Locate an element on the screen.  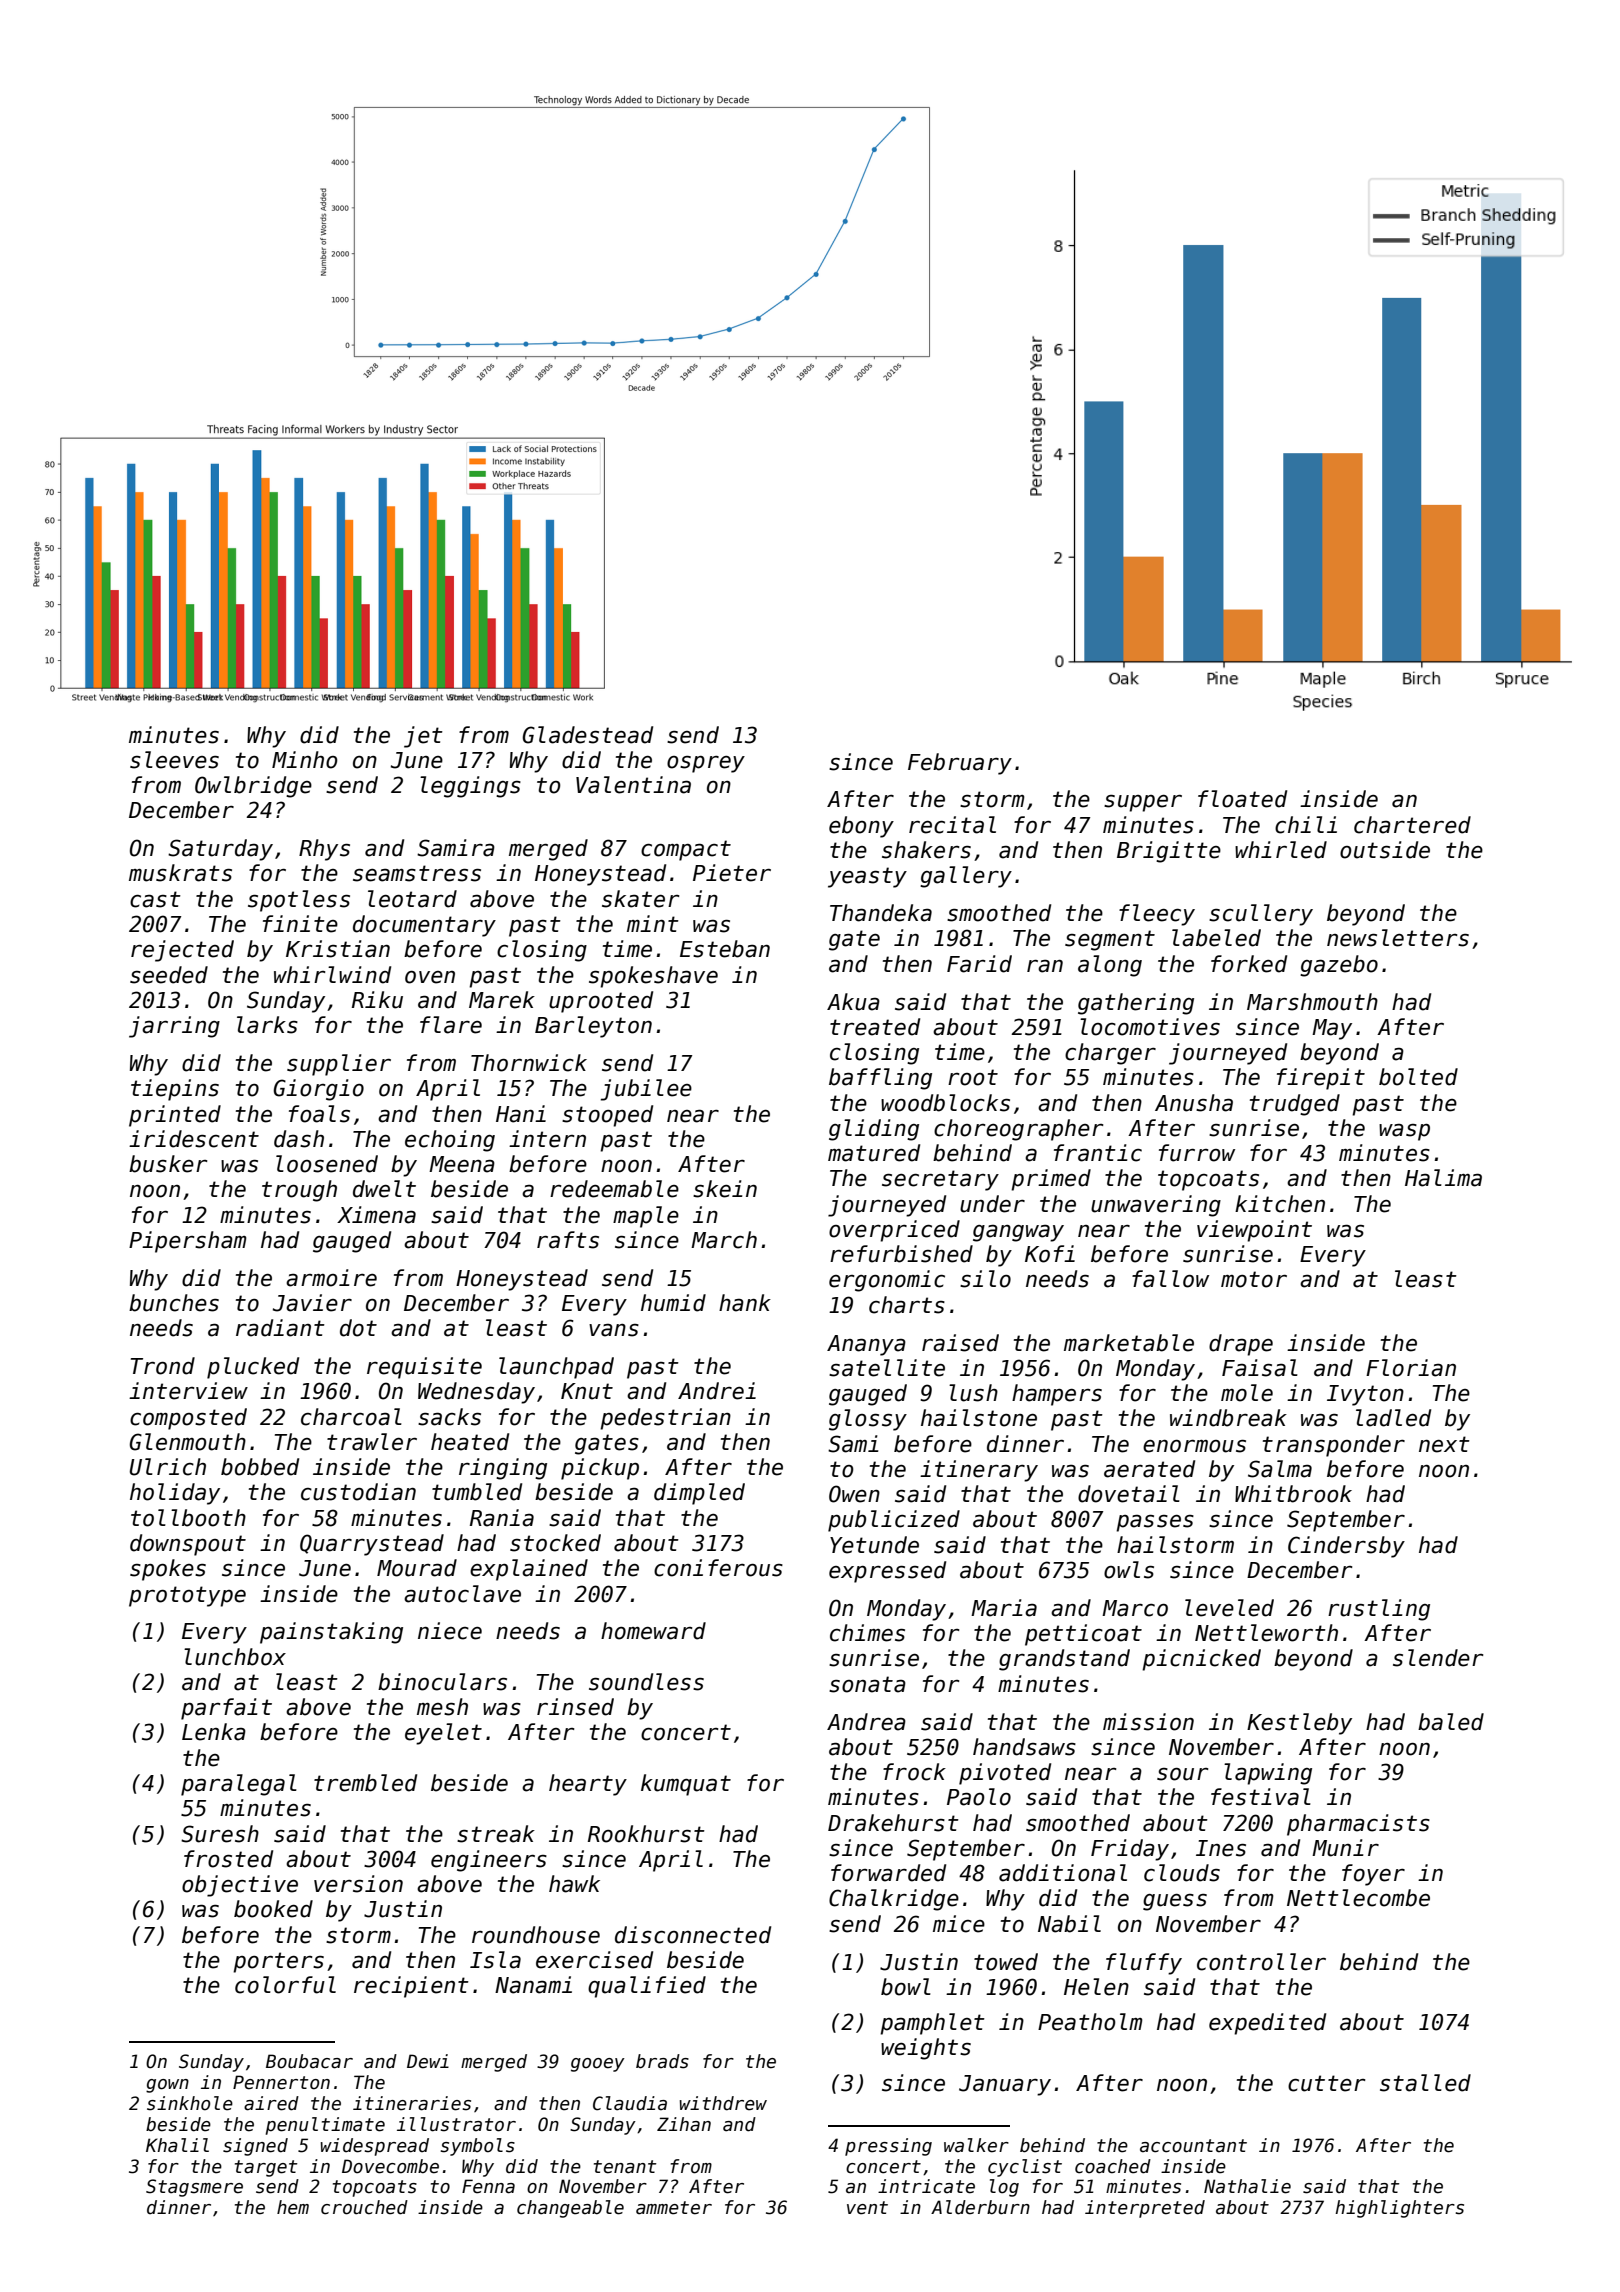
Drakehurst is located at coordinates (893, 1823).
